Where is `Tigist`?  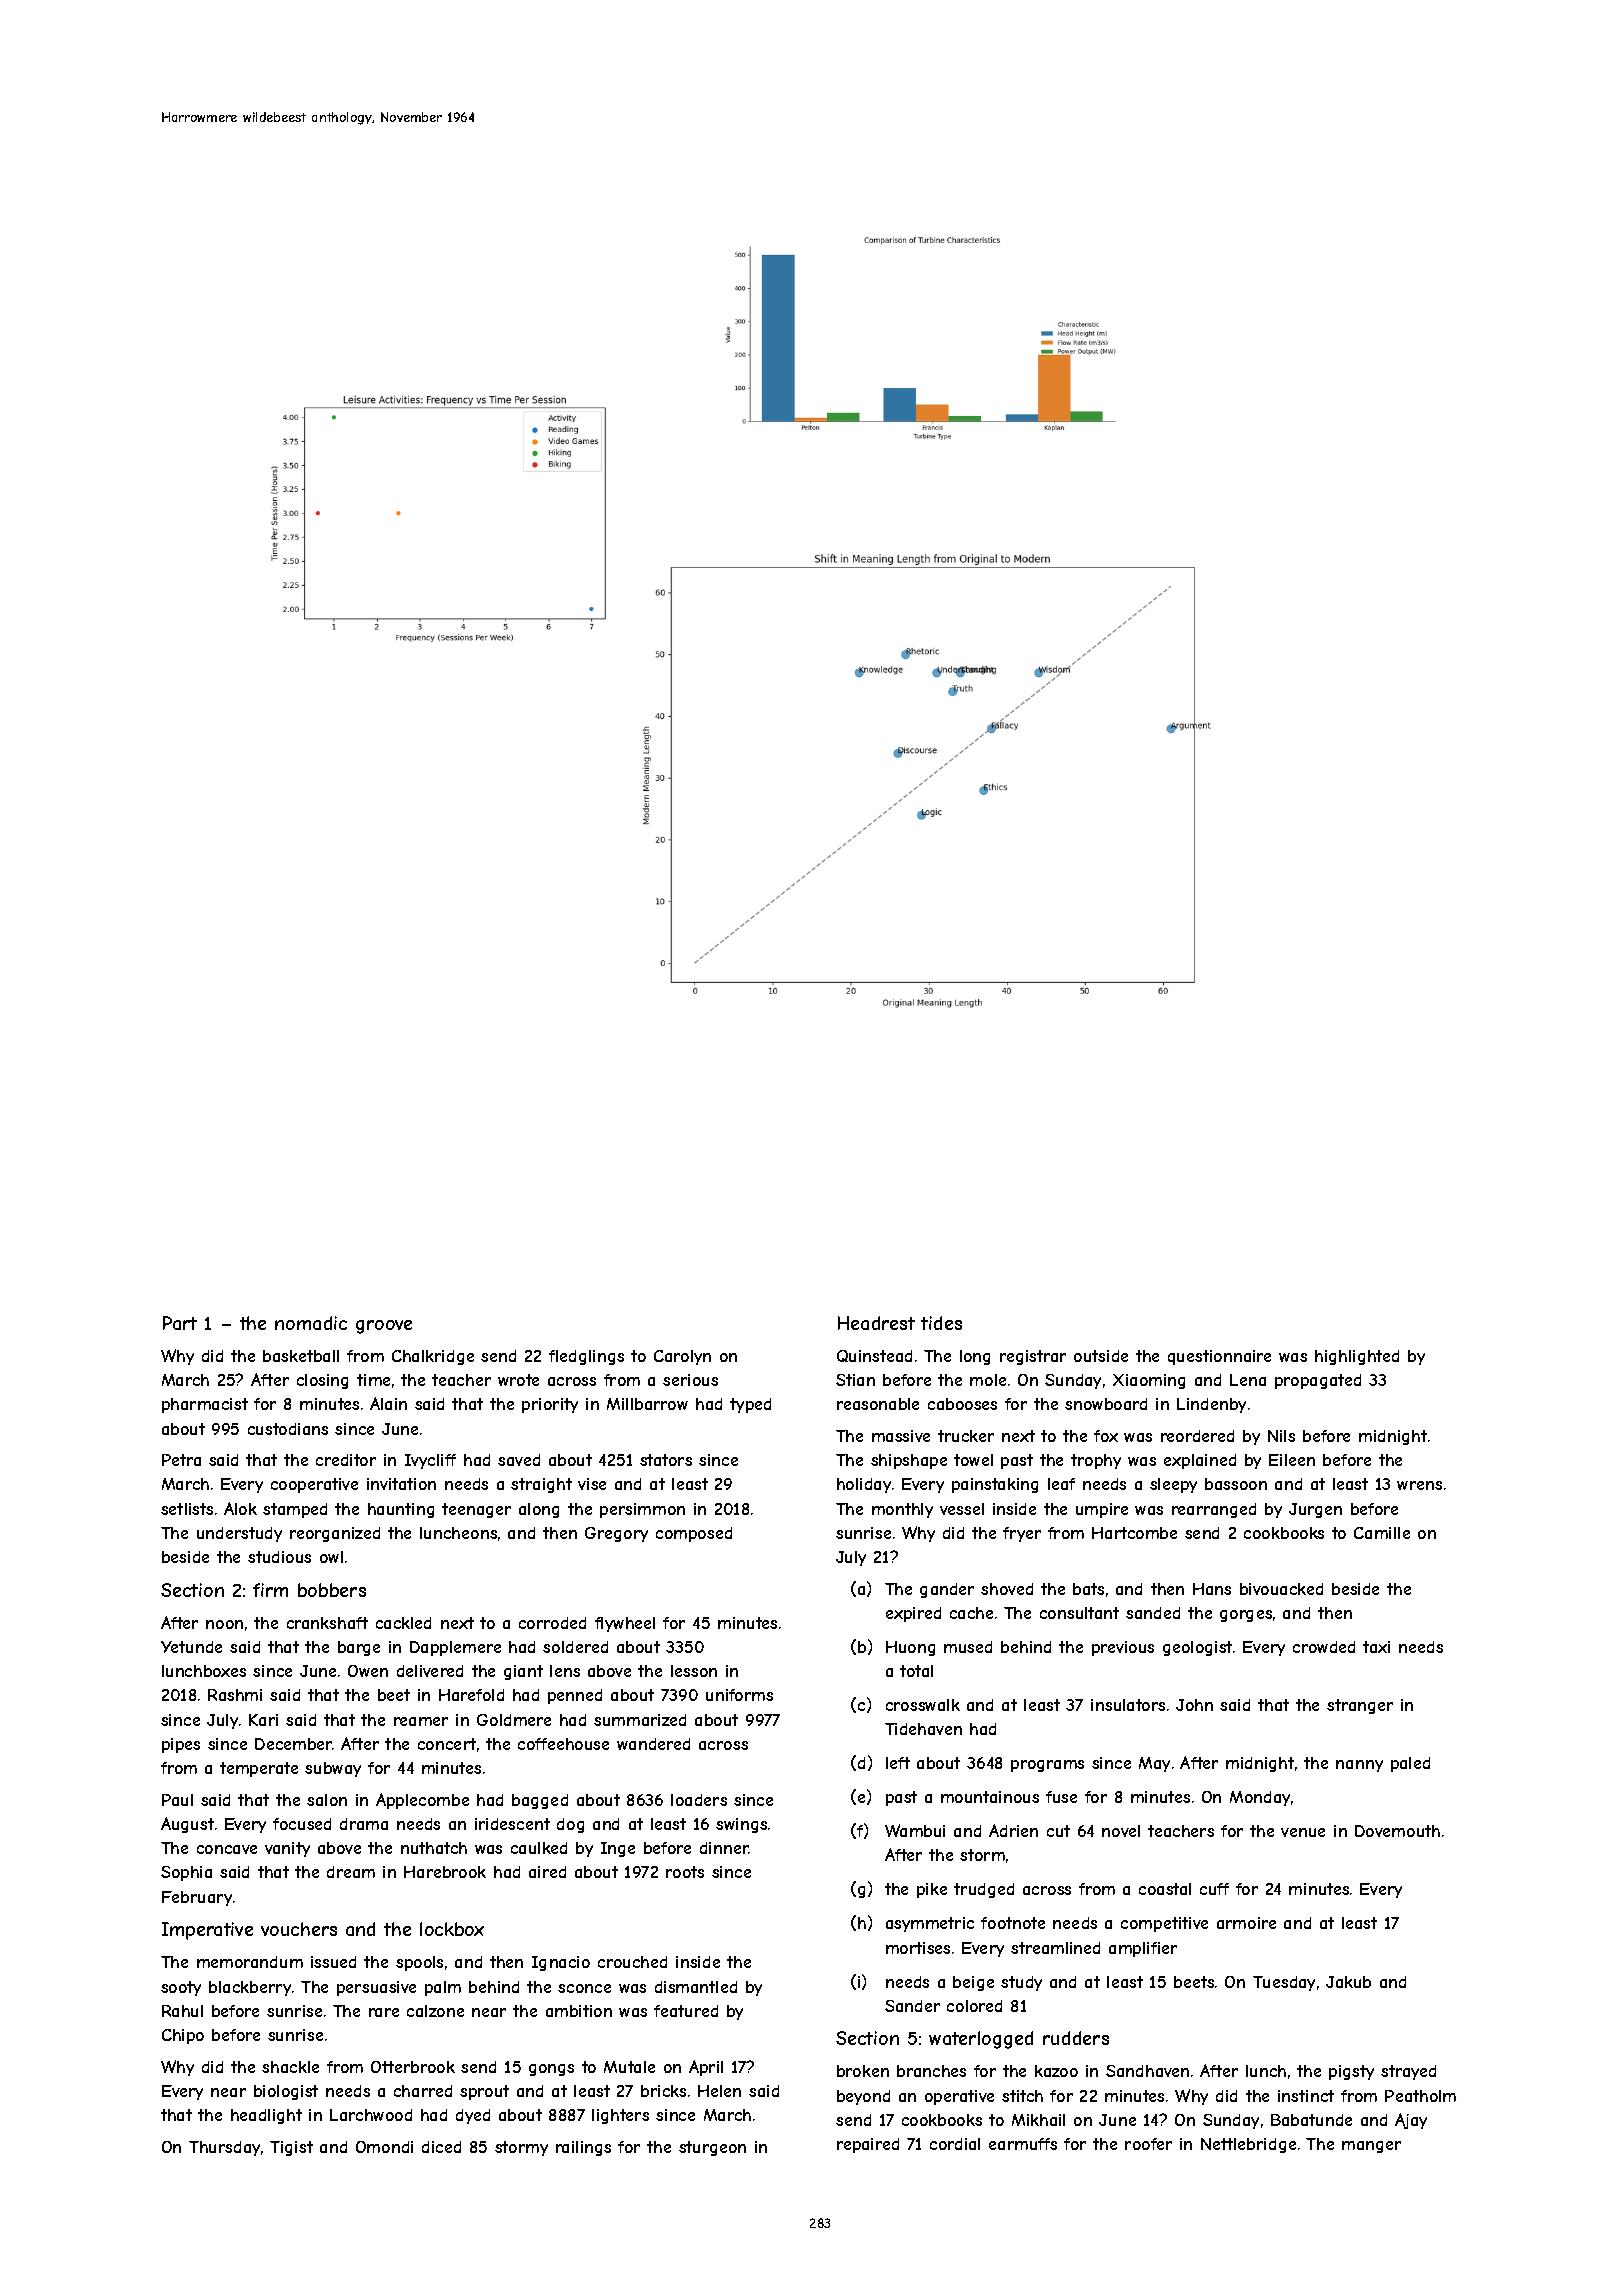 Tigist is located at coordinates (291, 2148).
